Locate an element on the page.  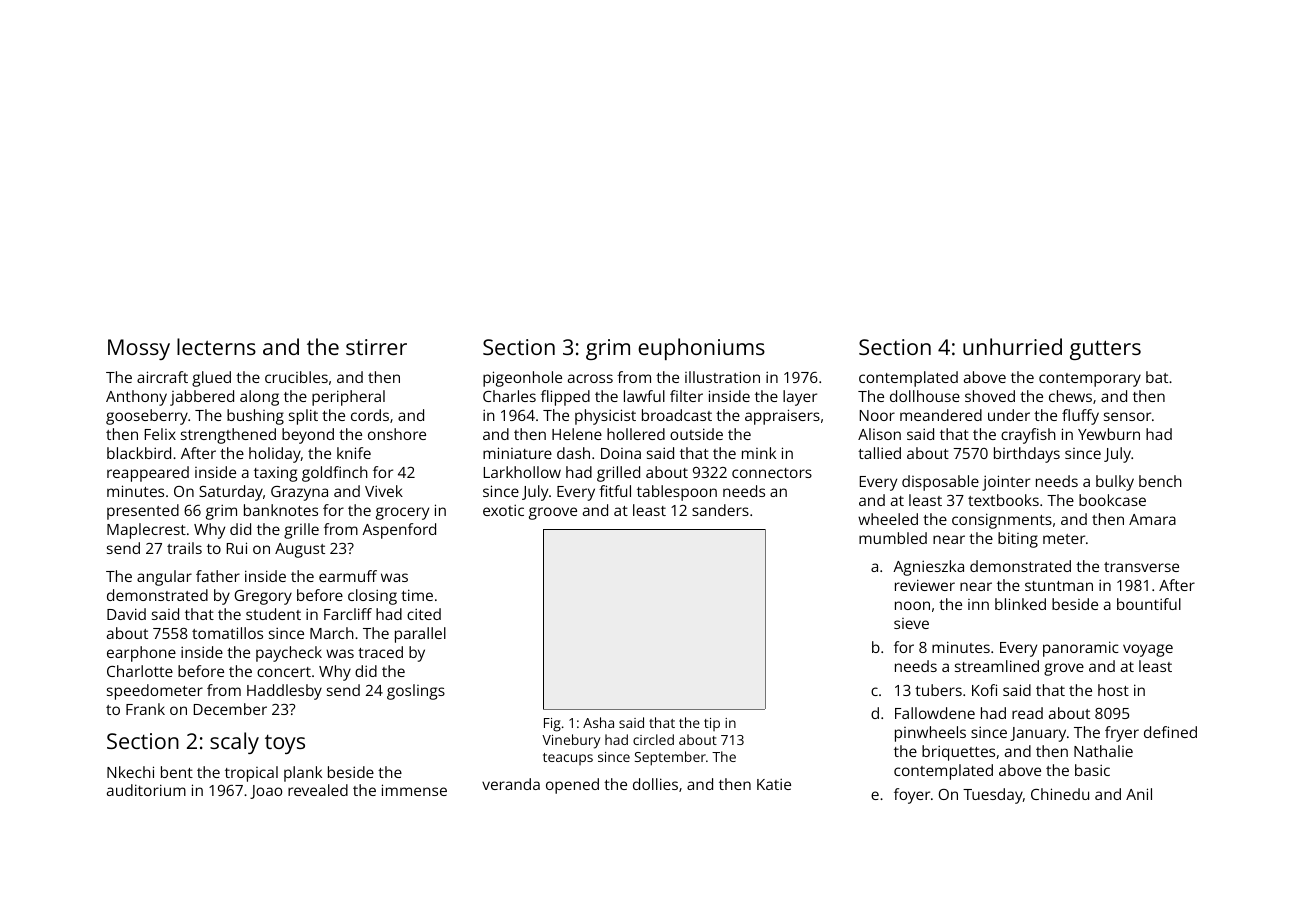
auditorium is located at coordinates (146, 790).
